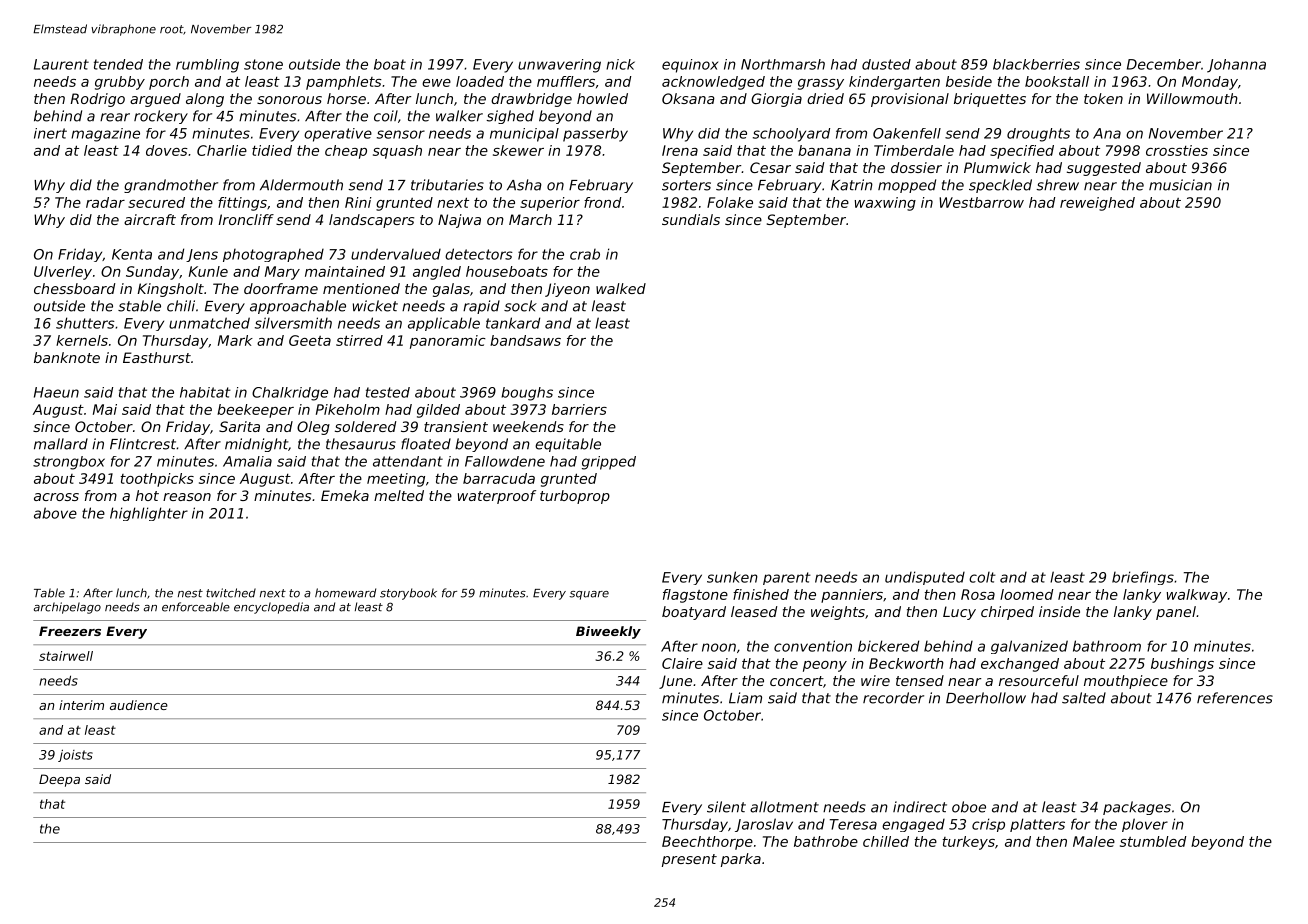  What do you see at coordinates (530, 219) in the document?
I see `March` at bounding box center [530, 219].
